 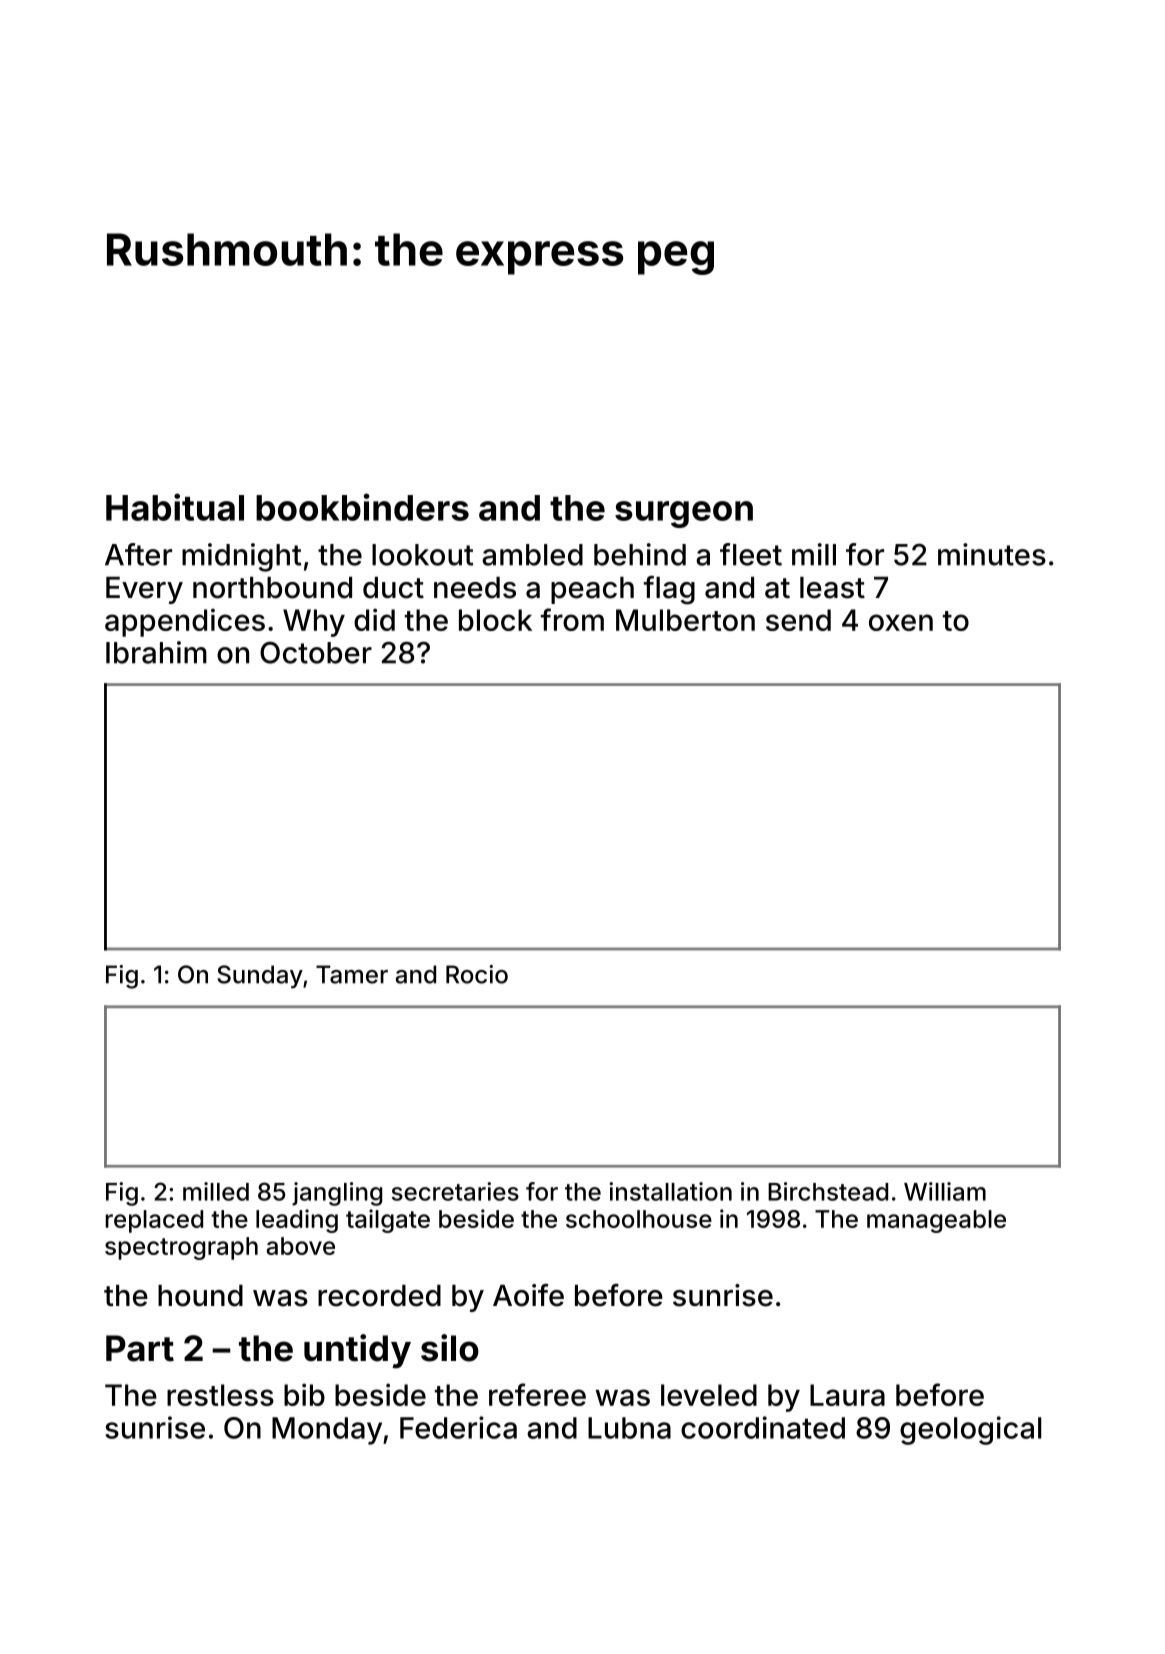 What do you see at coordinates (901, 622) in the screenshot?
I see `oxen` at bounding box center [901, 622].
